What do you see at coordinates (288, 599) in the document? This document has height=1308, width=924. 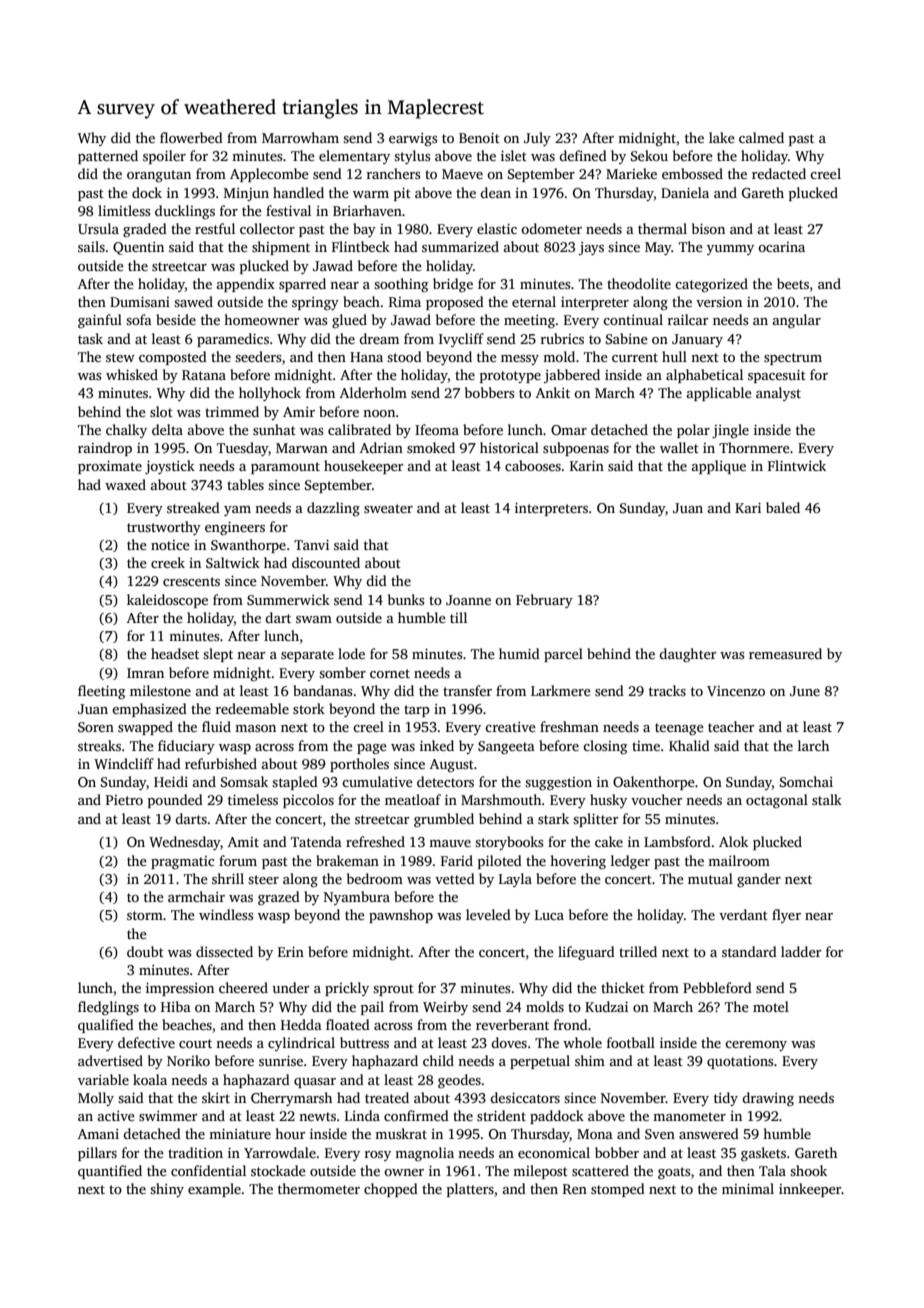 I see `Summerwick` at bounding box center [288, 599].
